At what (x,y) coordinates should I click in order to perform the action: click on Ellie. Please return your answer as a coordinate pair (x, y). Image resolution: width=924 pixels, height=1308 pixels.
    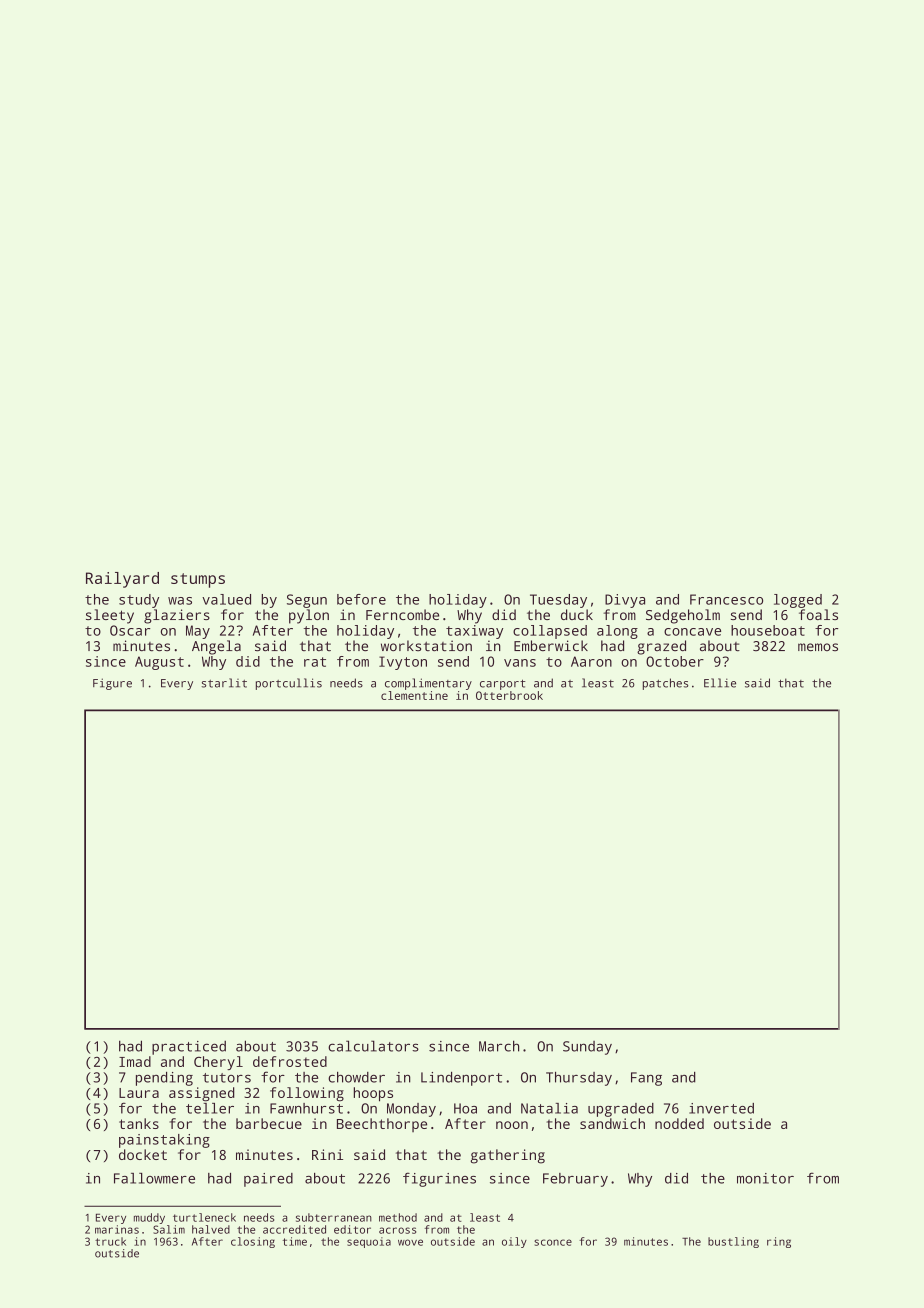
    Looking at the image, I should click on (720, 683).
